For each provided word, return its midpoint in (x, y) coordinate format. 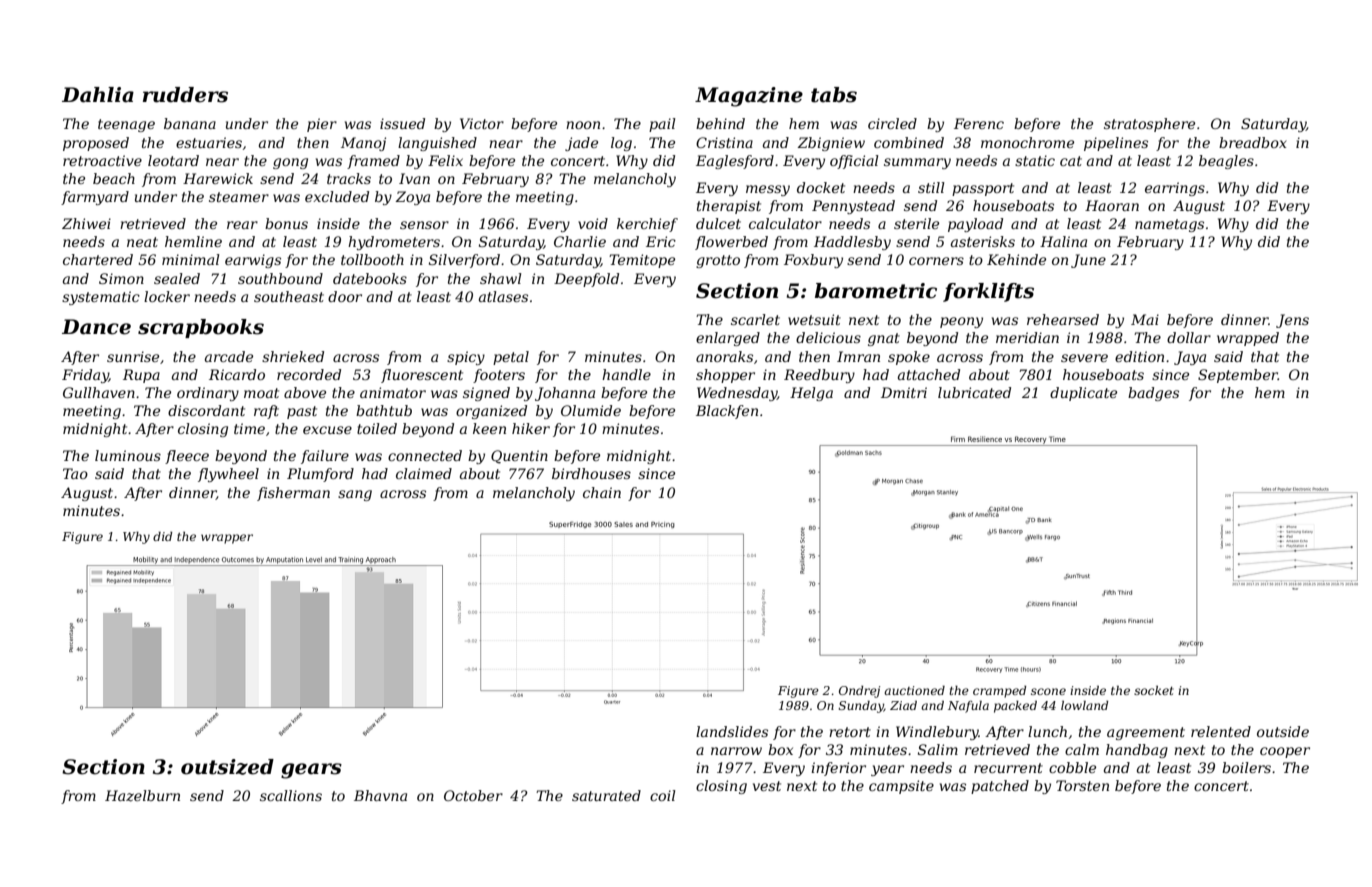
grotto (718, 261)
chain (602, 492)
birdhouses (591, 473)
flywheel (228, 475)
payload (975, 225)
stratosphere (1149, 125)
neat (142, 242)
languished (437, 144)
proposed (96, 144)
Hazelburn (142, 796)
